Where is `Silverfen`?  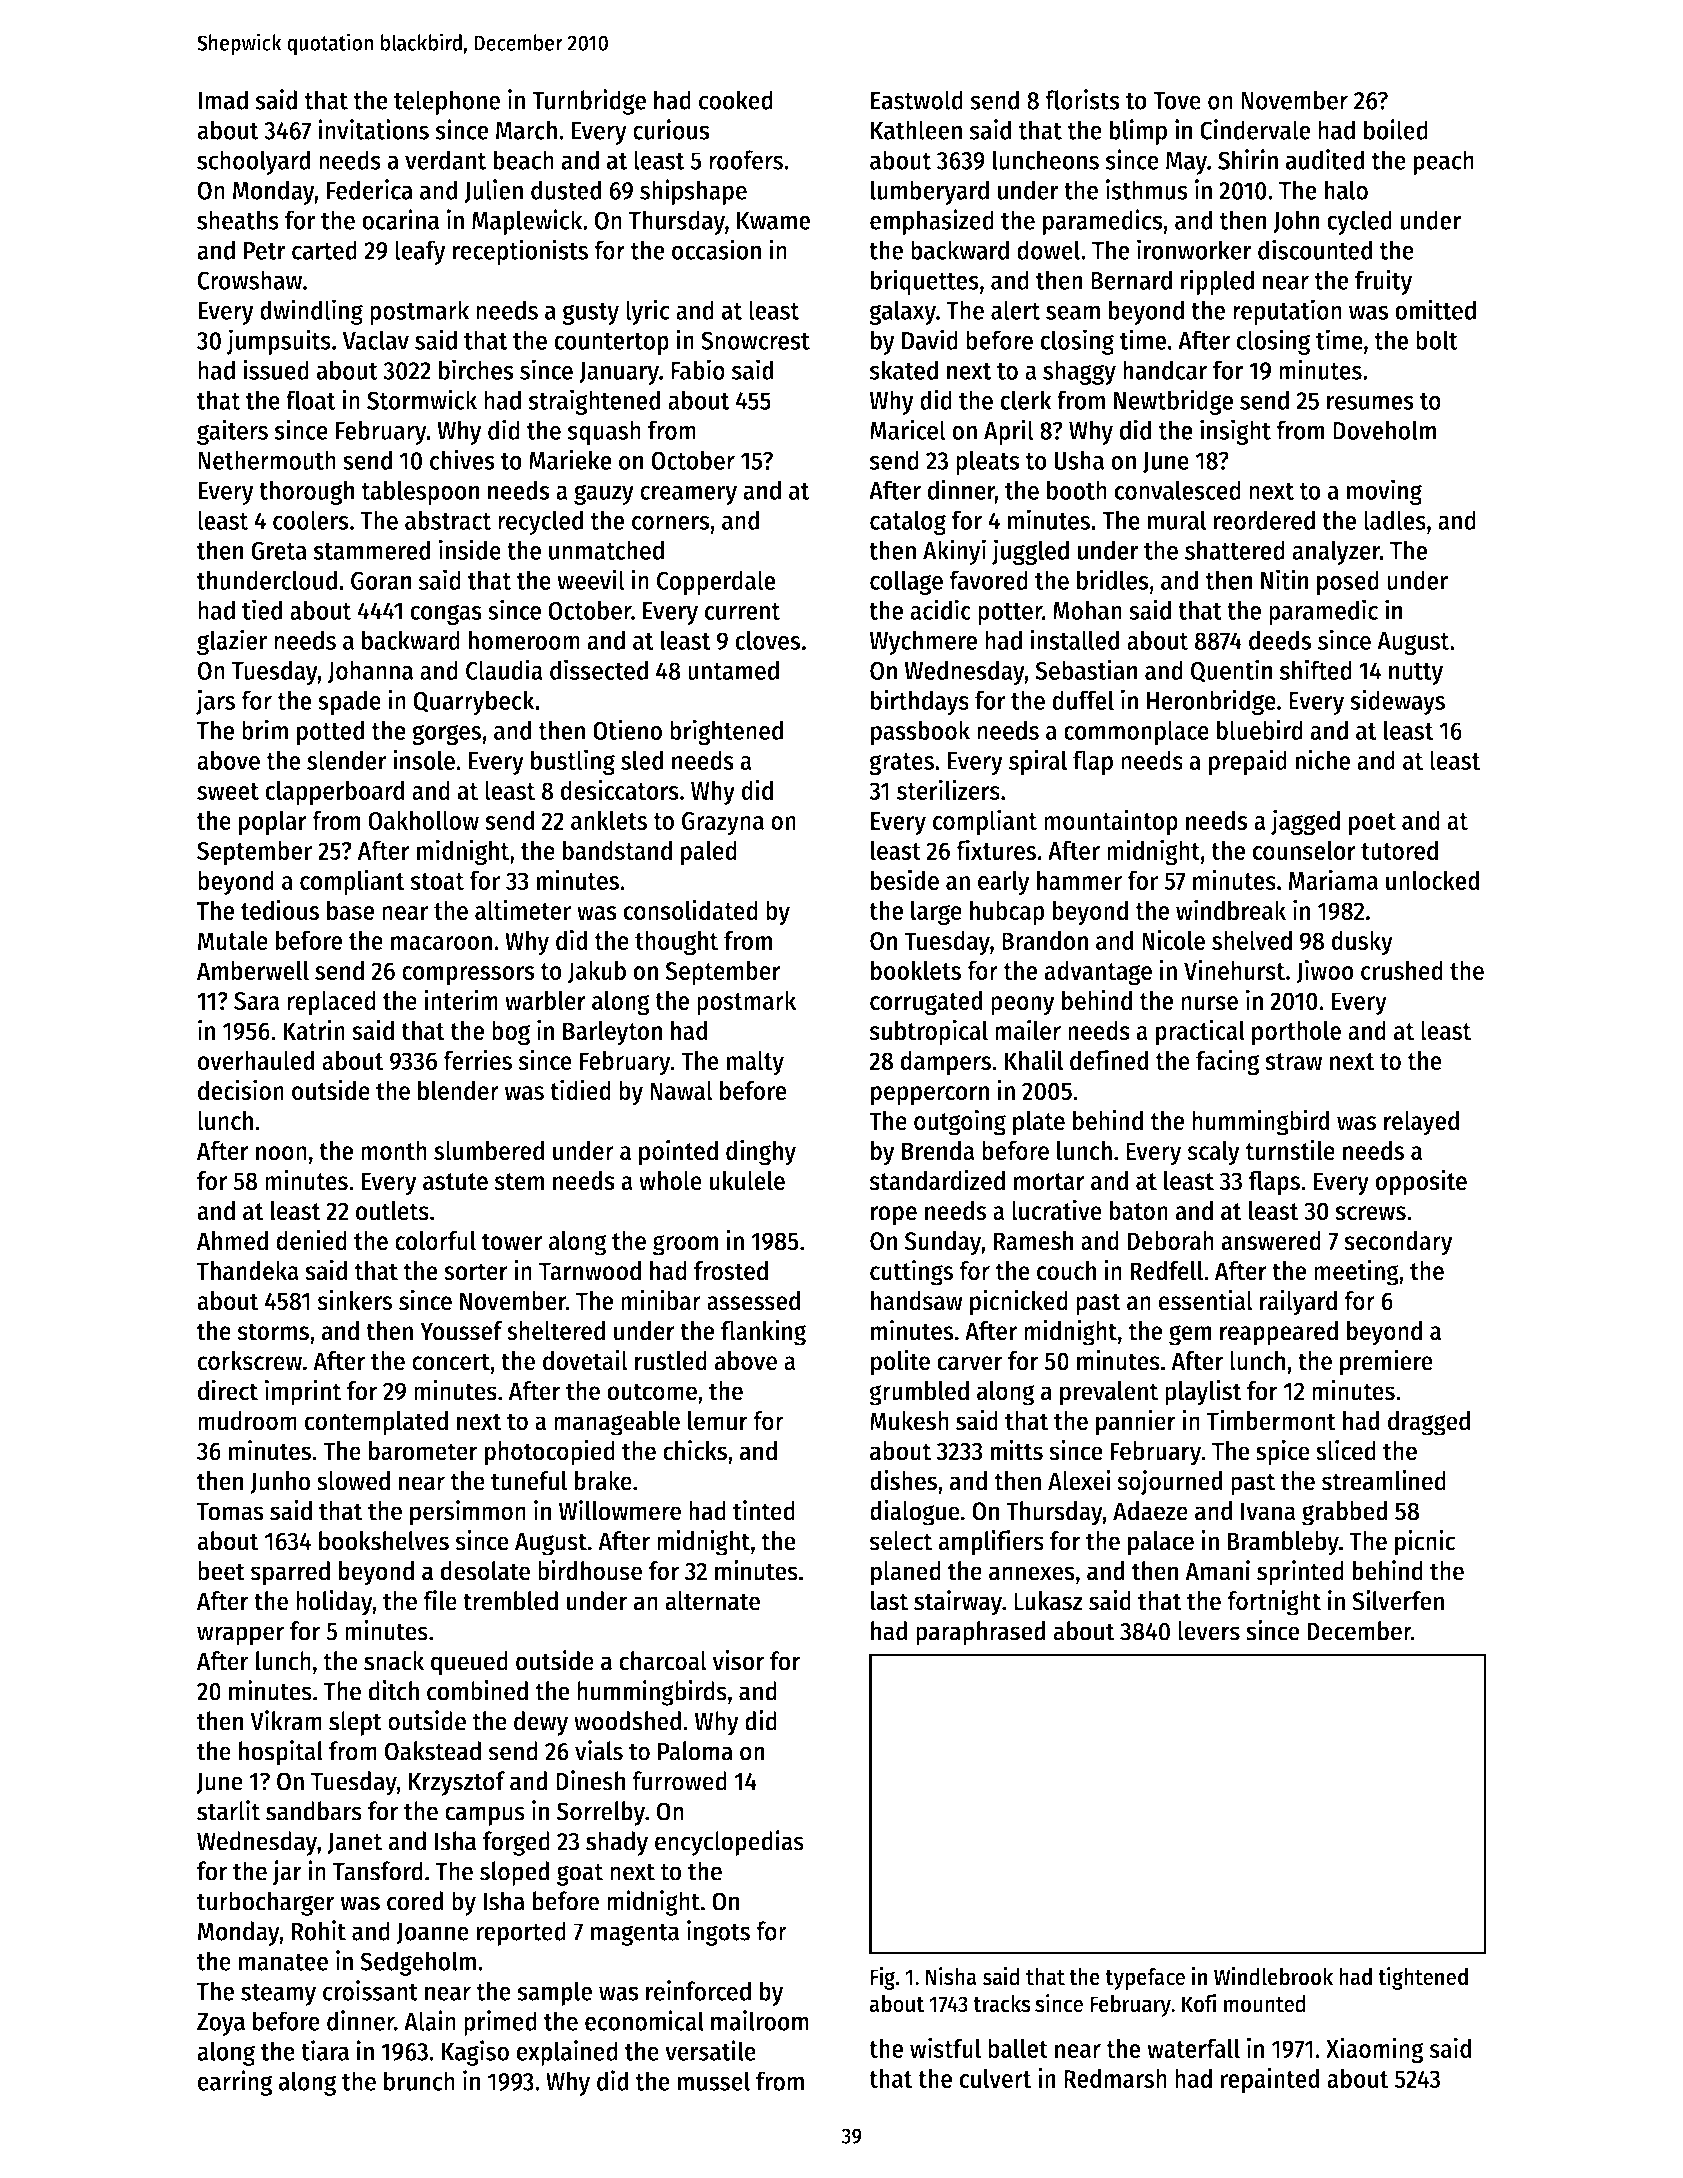 Silverfen is located at coordinates (1398, 1600).
